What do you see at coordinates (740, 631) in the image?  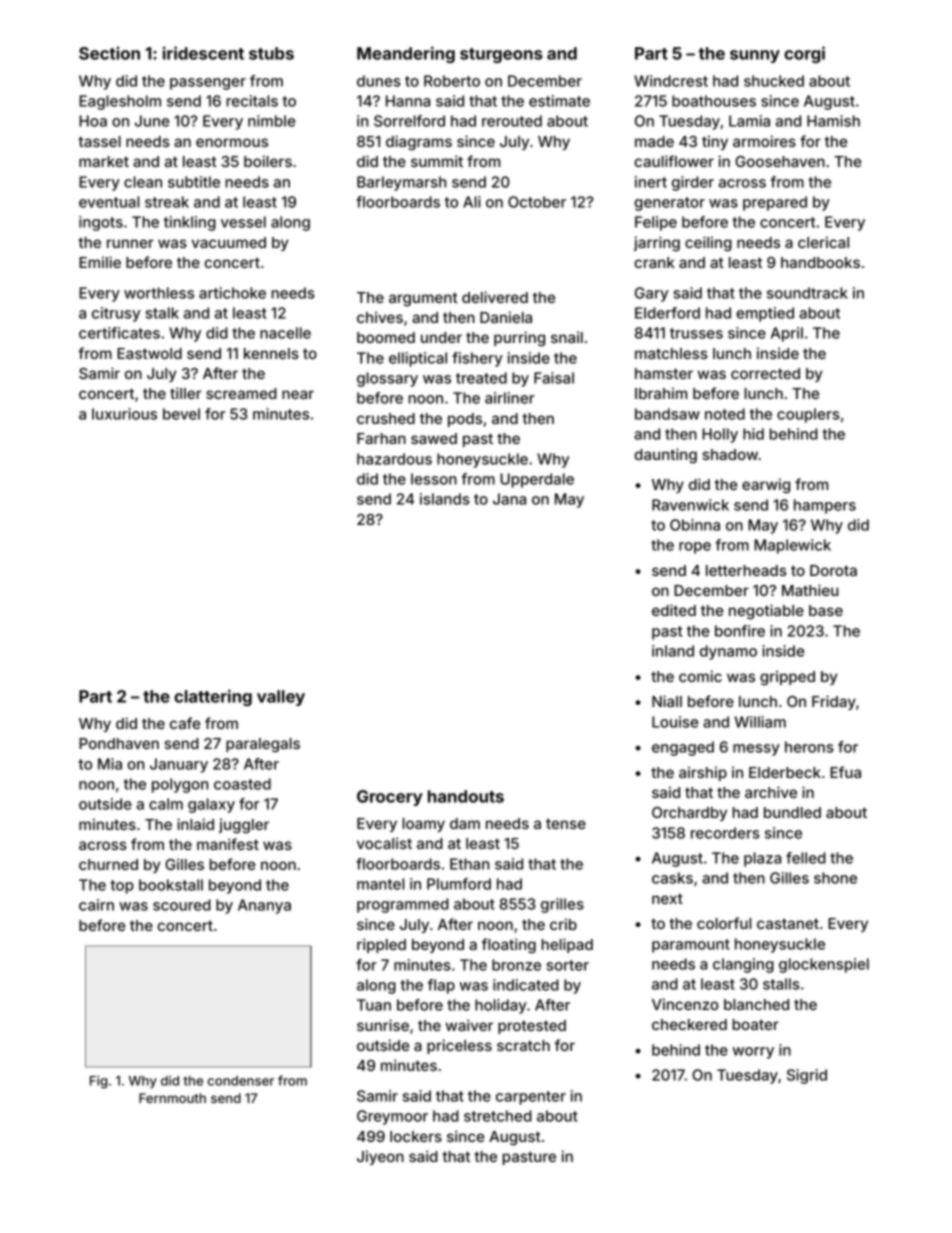 I see `bonfire` at bounding box center [740, 631].
